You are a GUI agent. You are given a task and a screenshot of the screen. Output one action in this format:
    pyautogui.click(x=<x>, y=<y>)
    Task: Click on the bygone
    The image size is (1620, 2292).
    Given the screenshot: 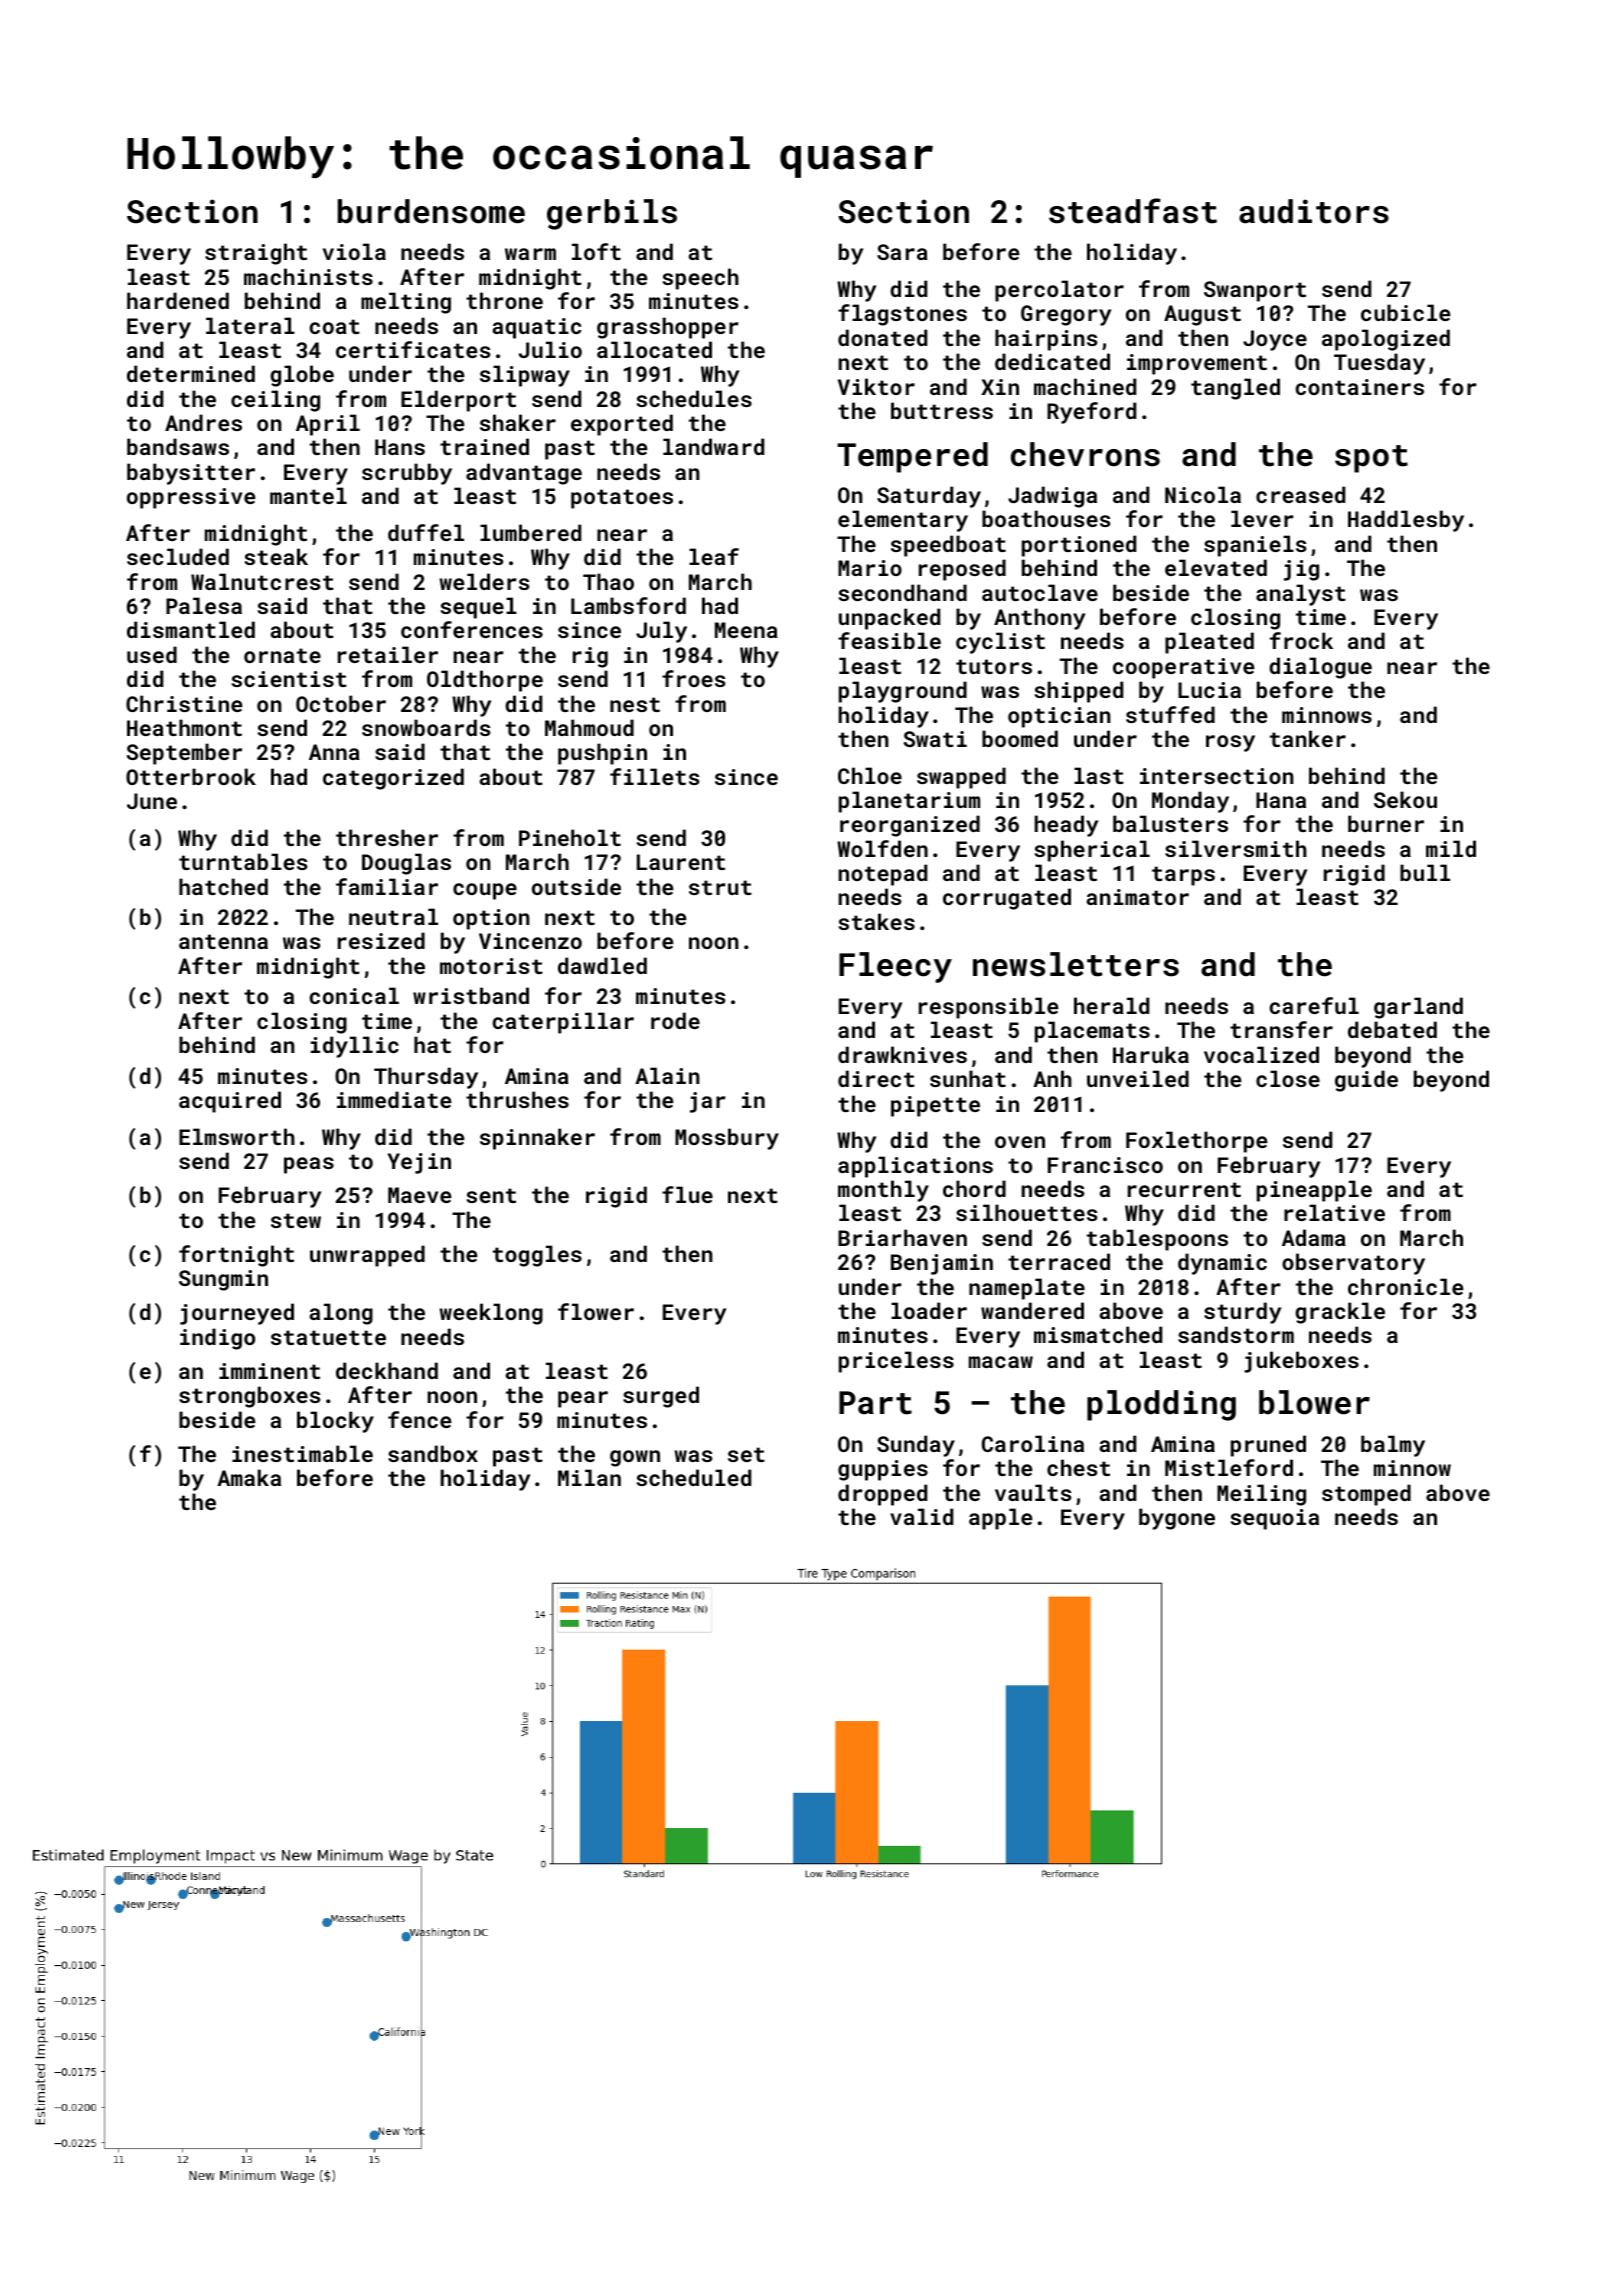 What is the action you would take?
    pyautogui.click(x=1177, y=1519)
